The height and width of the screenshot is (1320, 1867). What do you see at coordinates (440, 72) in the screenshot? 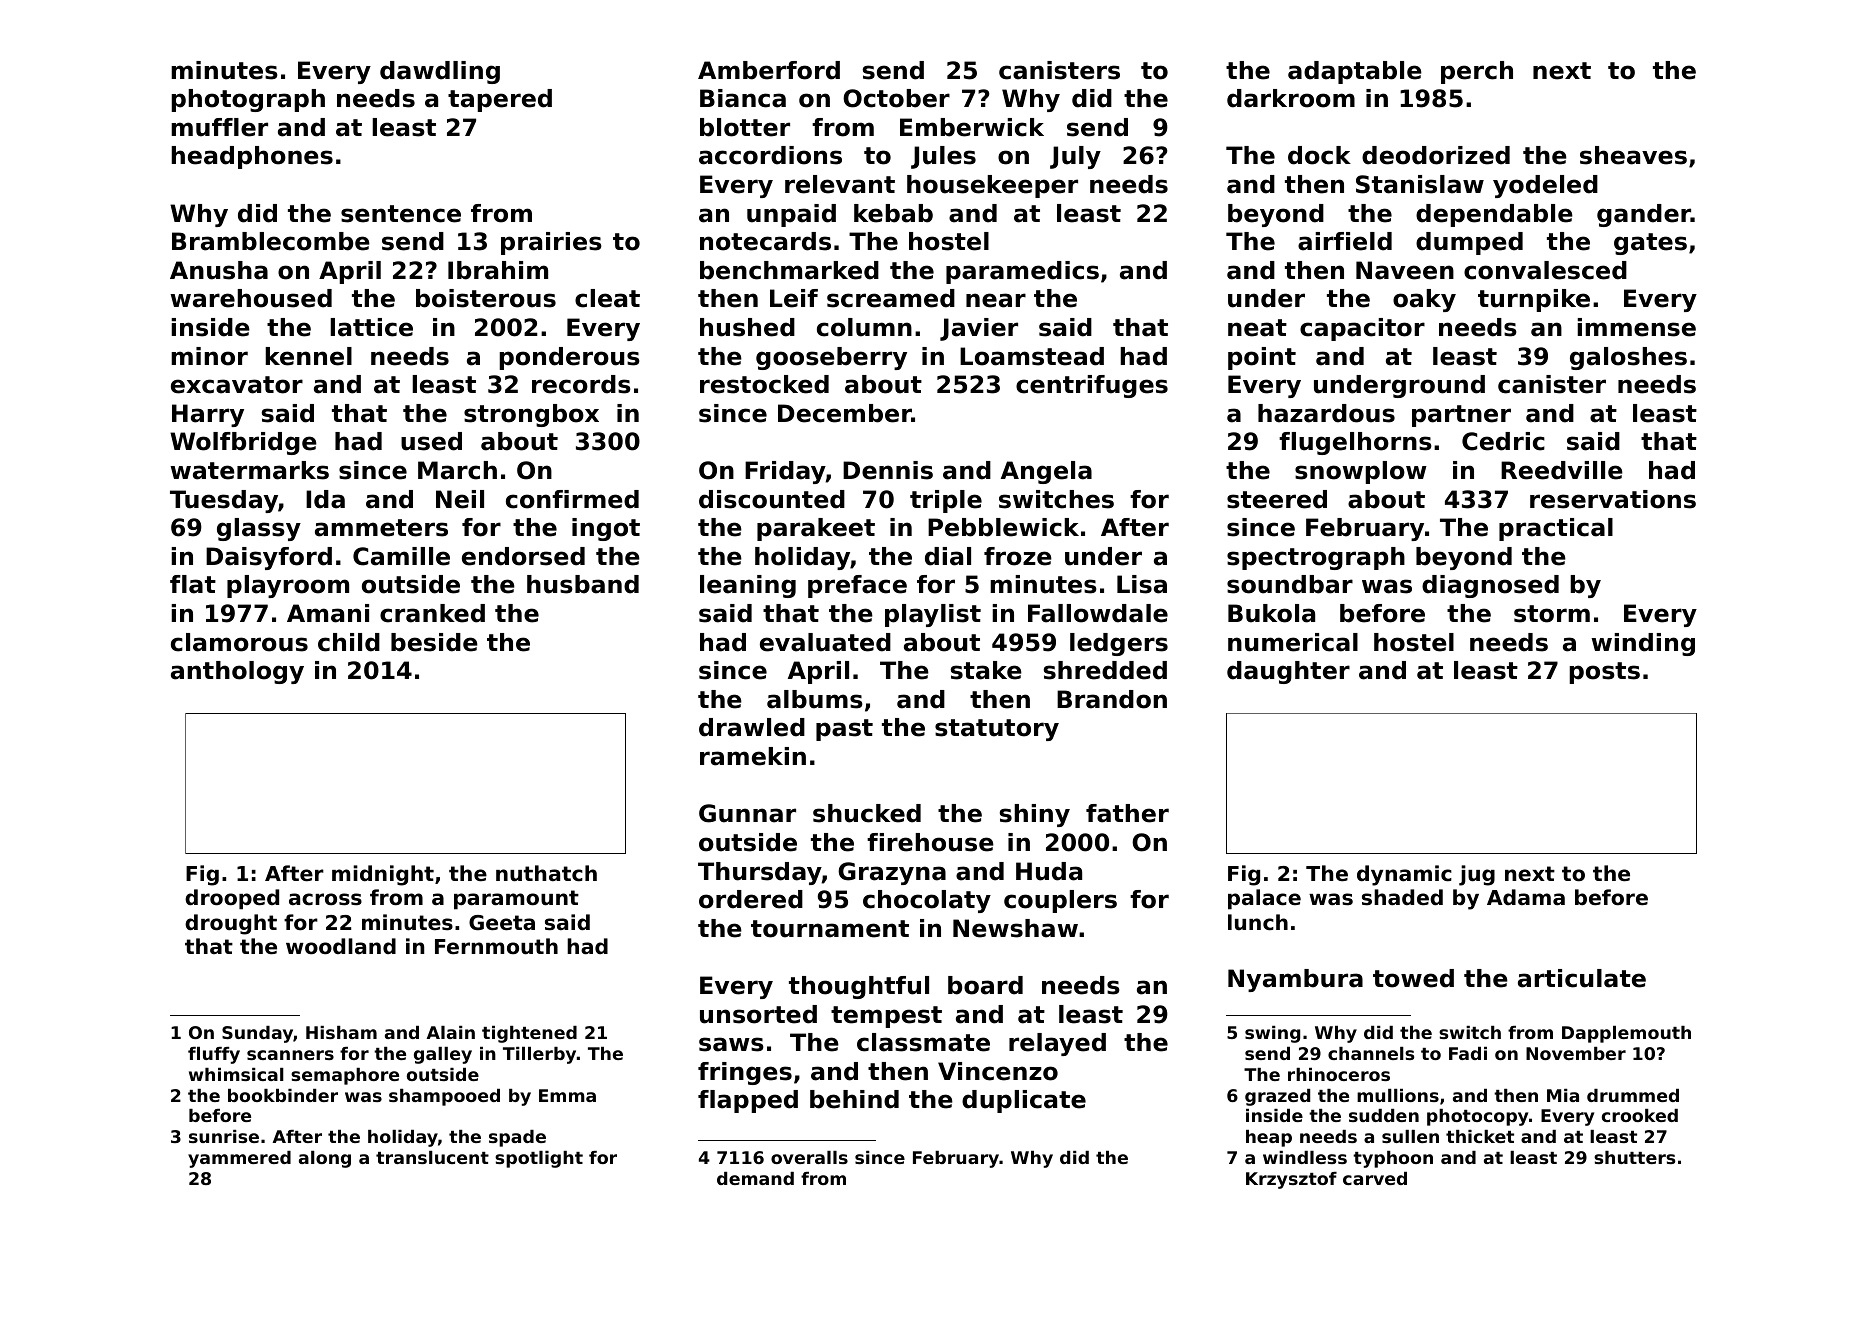
I see `dawdling` at bounding box center [440, 72].
